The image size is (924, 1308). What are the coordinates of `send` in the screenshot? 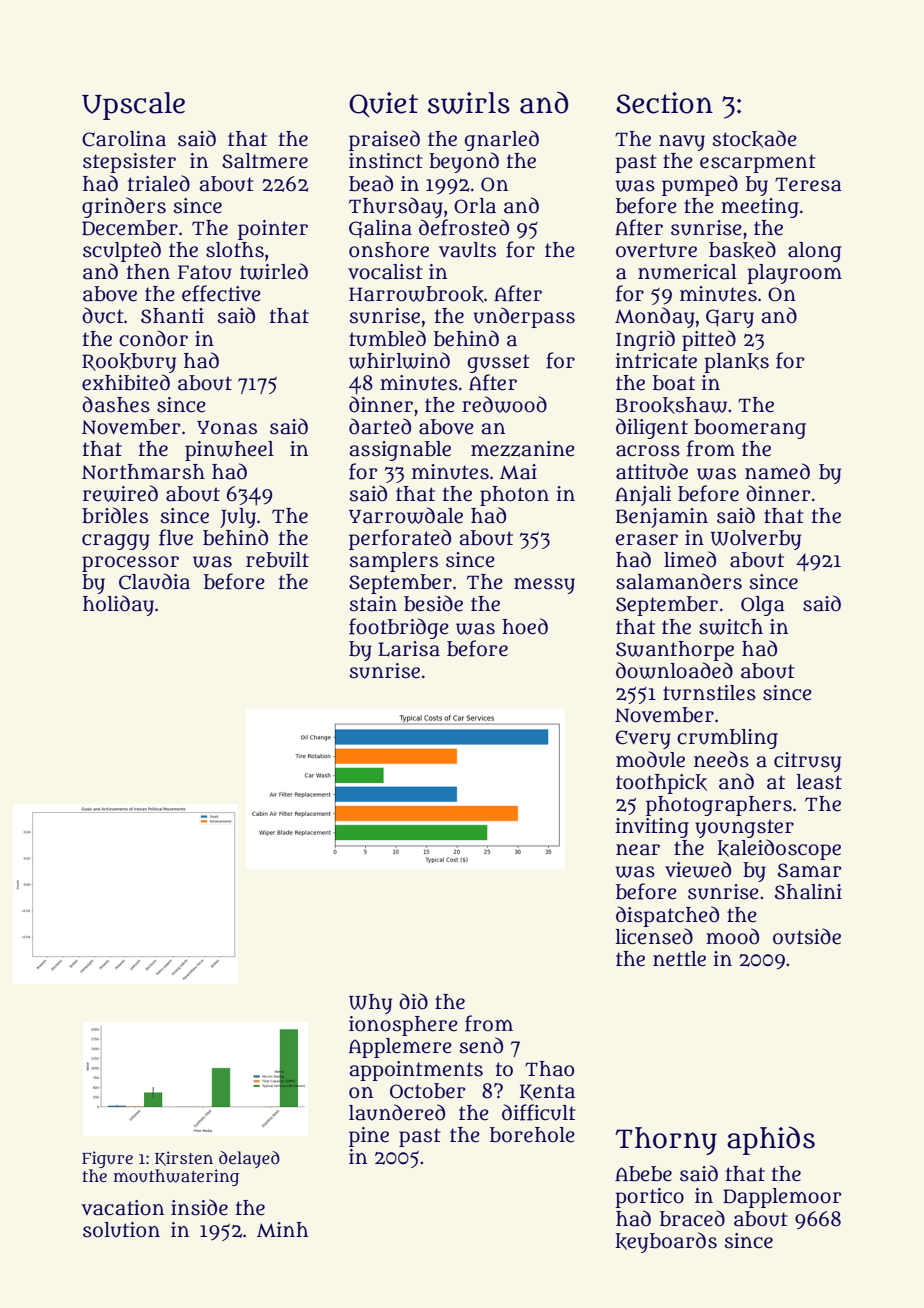 It's located at (481, 1045).
